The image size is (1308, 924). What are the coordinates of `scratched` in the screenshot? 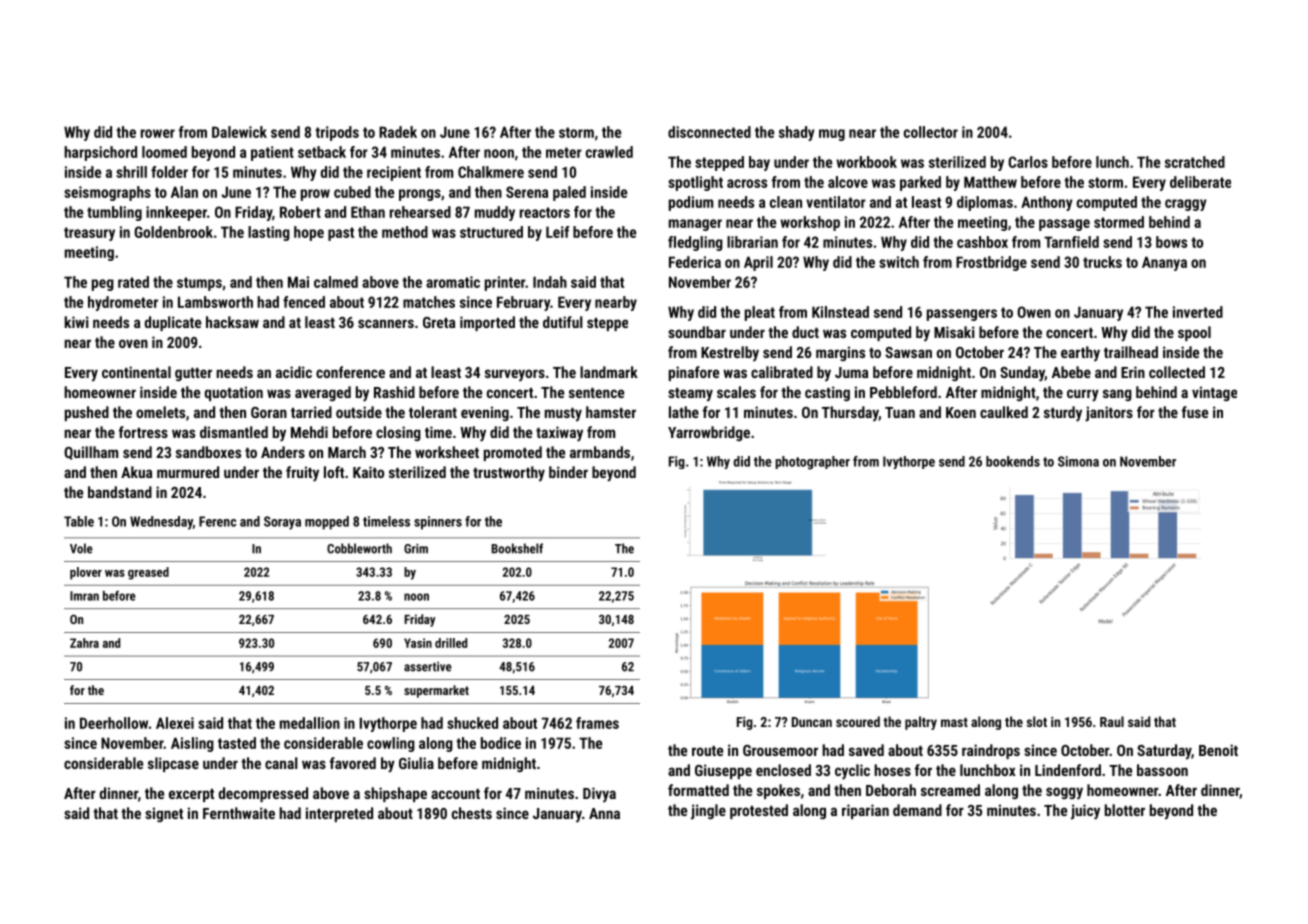 It's located at (1195, 162).
